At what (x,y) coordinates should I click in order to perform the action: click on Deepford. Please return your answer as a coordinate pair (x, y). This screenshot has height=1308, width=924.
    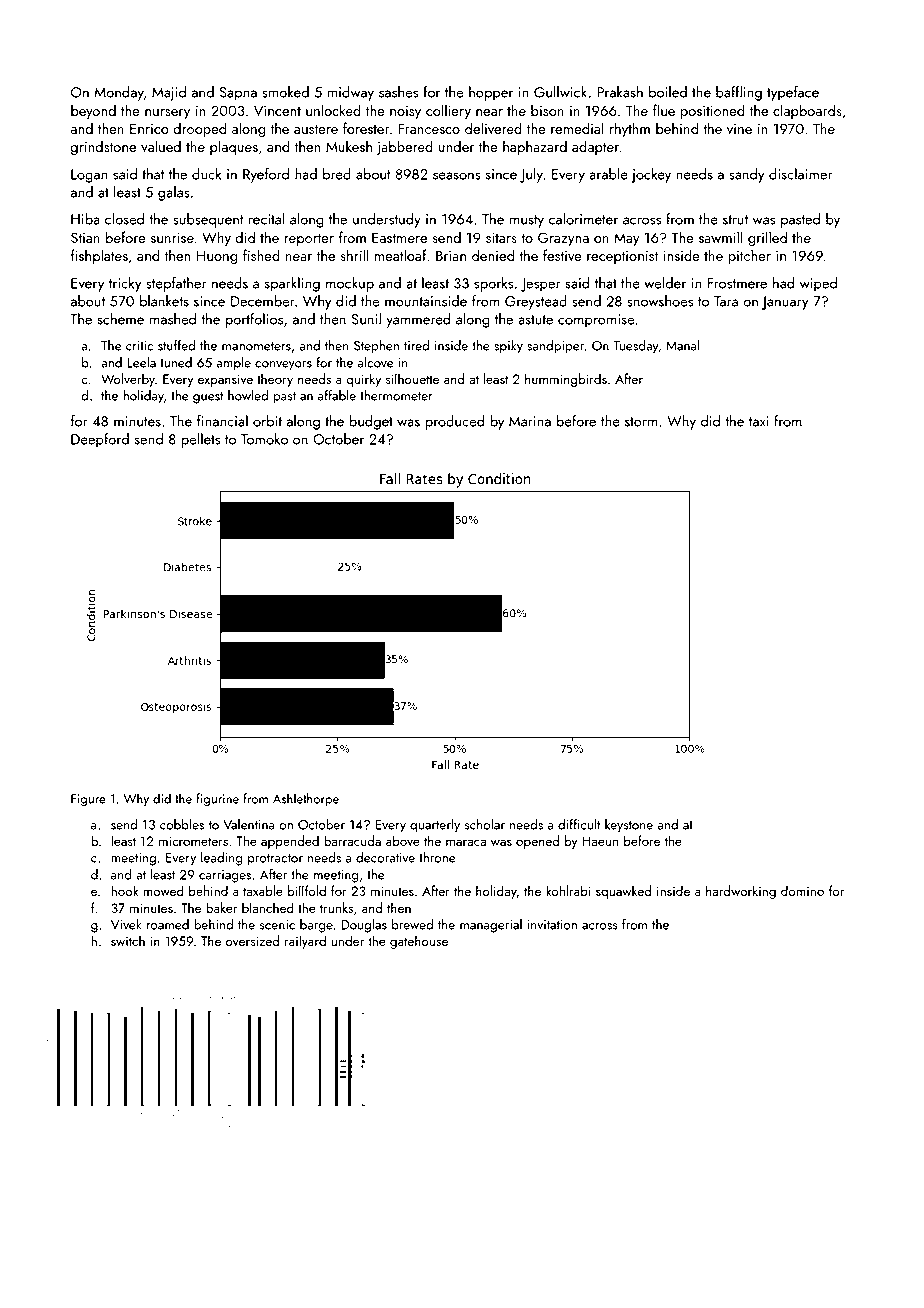
    Looking at the image, I should click on (100, 440).
